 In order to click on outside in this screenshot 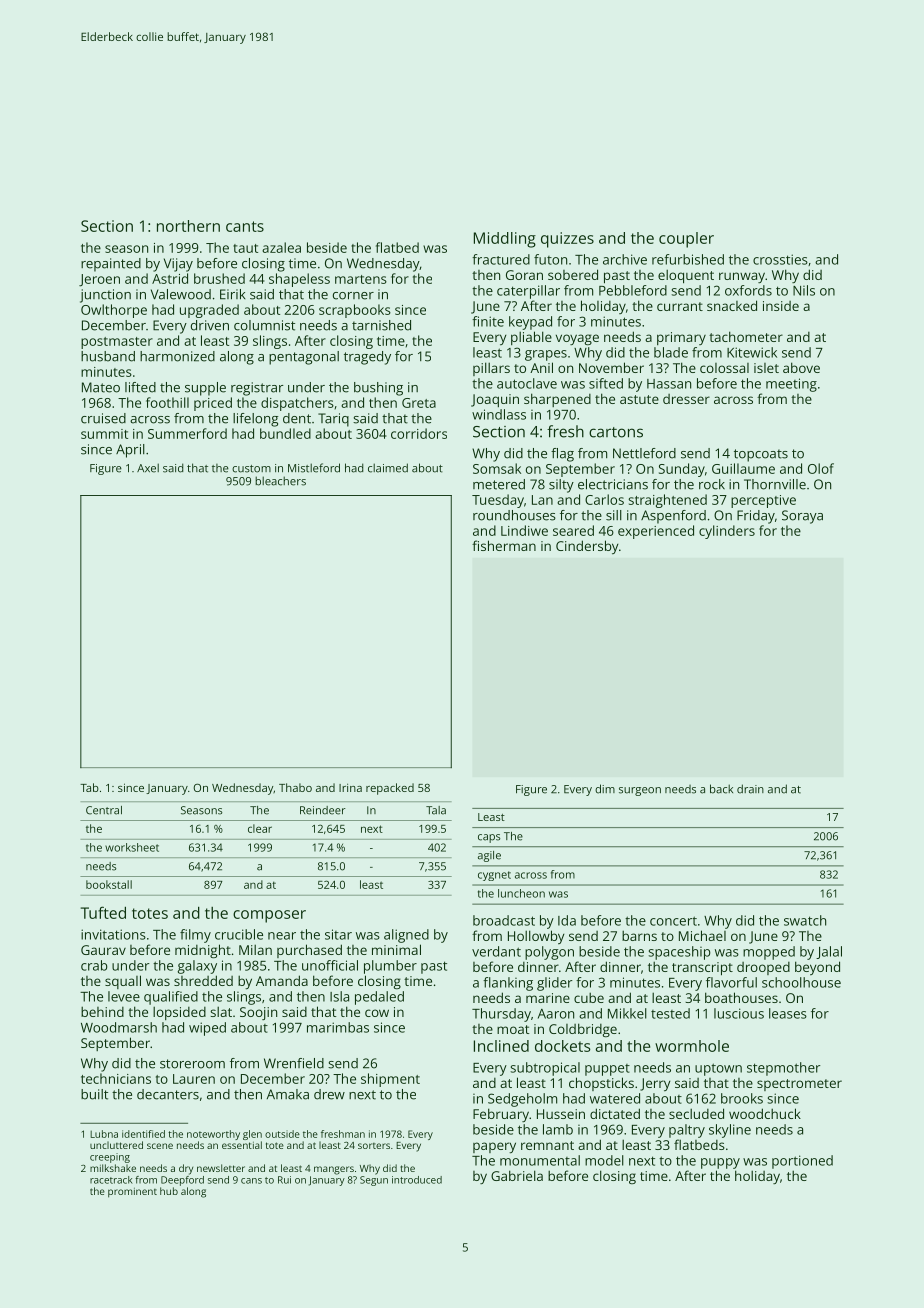, I will do `click(282, 1134)`.
